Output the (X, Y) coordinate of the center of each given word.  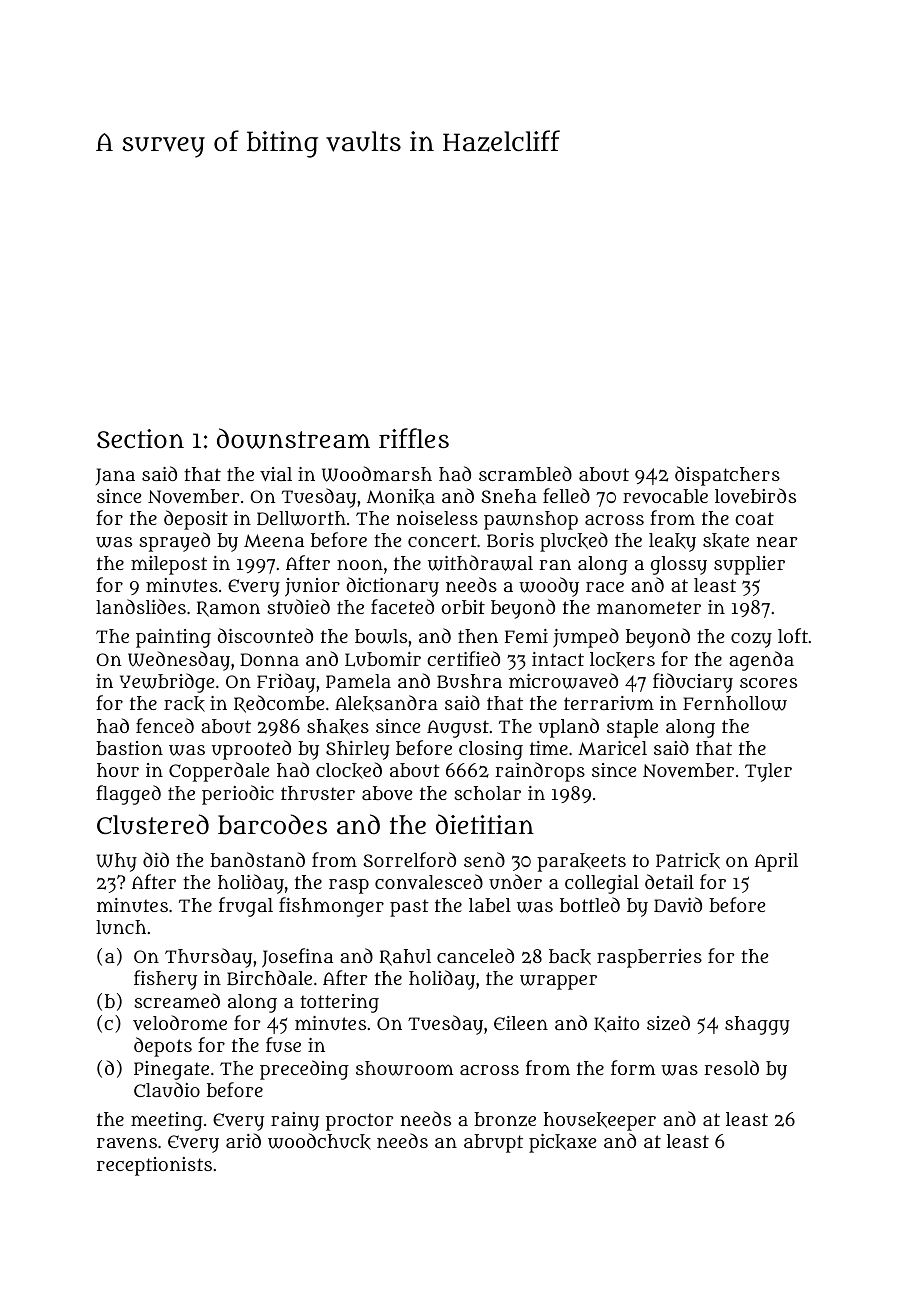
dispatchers (727, 476)
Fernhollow (735, 703)
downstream (293, 438)
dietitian (485, 824)
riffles (414, 438)
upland (569, 728)
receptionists (154, 1166)
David (678, 904)
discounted (265, 635)
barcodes (272, 824)
